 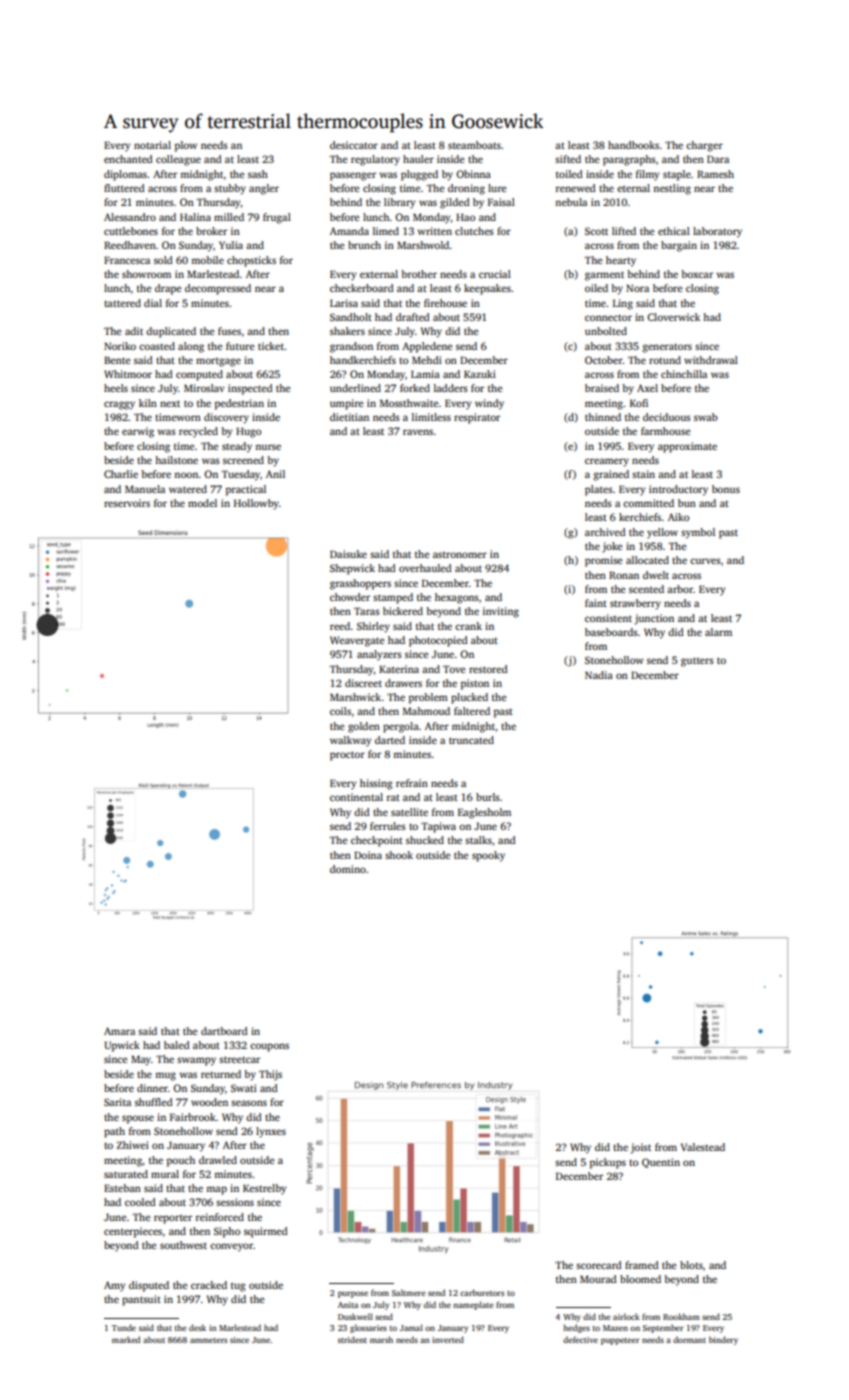 I want to click on domino, so click(x=348, y=869).
